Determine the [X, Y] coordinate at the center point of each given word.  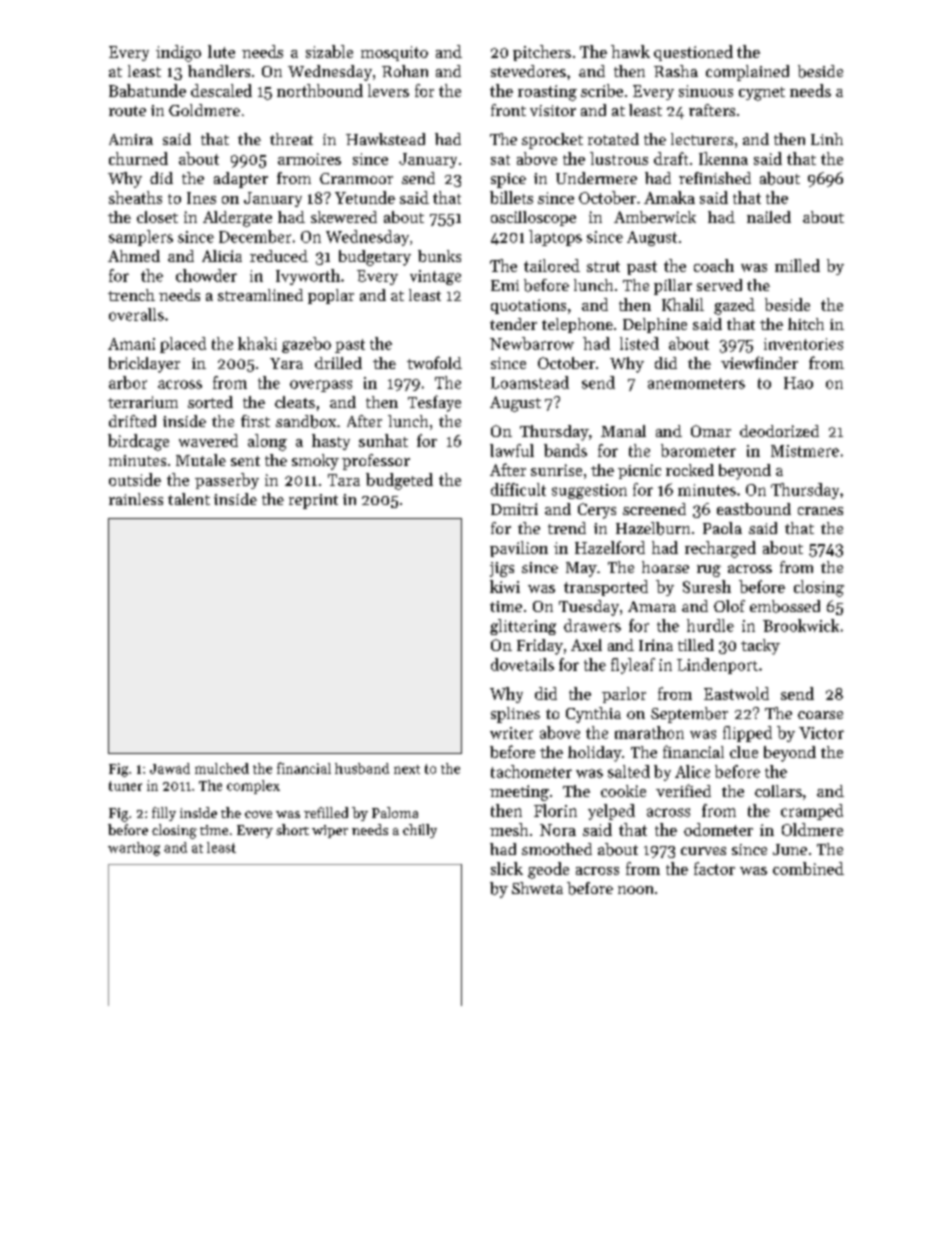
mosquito [394, 53]
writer [511, 733]
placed [183, 345]
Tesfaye [434, 403]
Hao [798, 383]
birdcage [138, 442]
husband [362, 768]
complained [747, 73]
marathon [649, 732]
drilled [338, 363]
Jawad [170, 768]
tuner [125, 786]
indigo [178, 53]
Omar [711, 431]
